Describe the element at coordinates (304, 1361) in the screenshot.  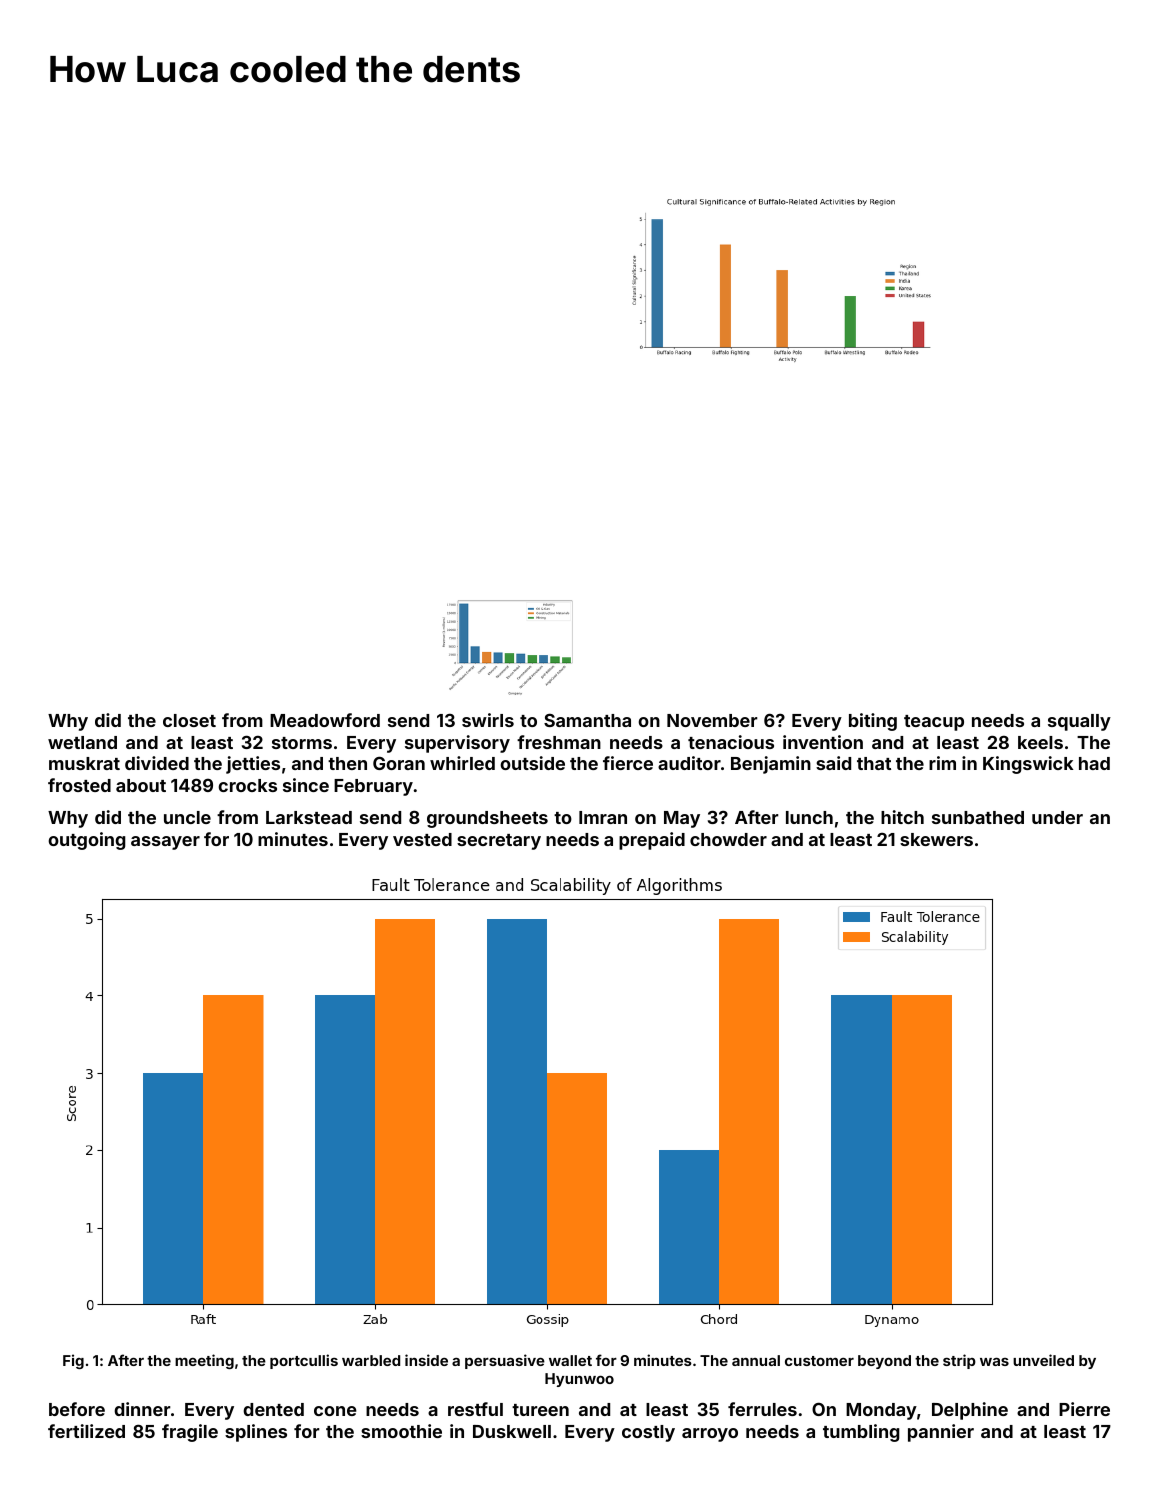
I see `portcullis` at that location.
